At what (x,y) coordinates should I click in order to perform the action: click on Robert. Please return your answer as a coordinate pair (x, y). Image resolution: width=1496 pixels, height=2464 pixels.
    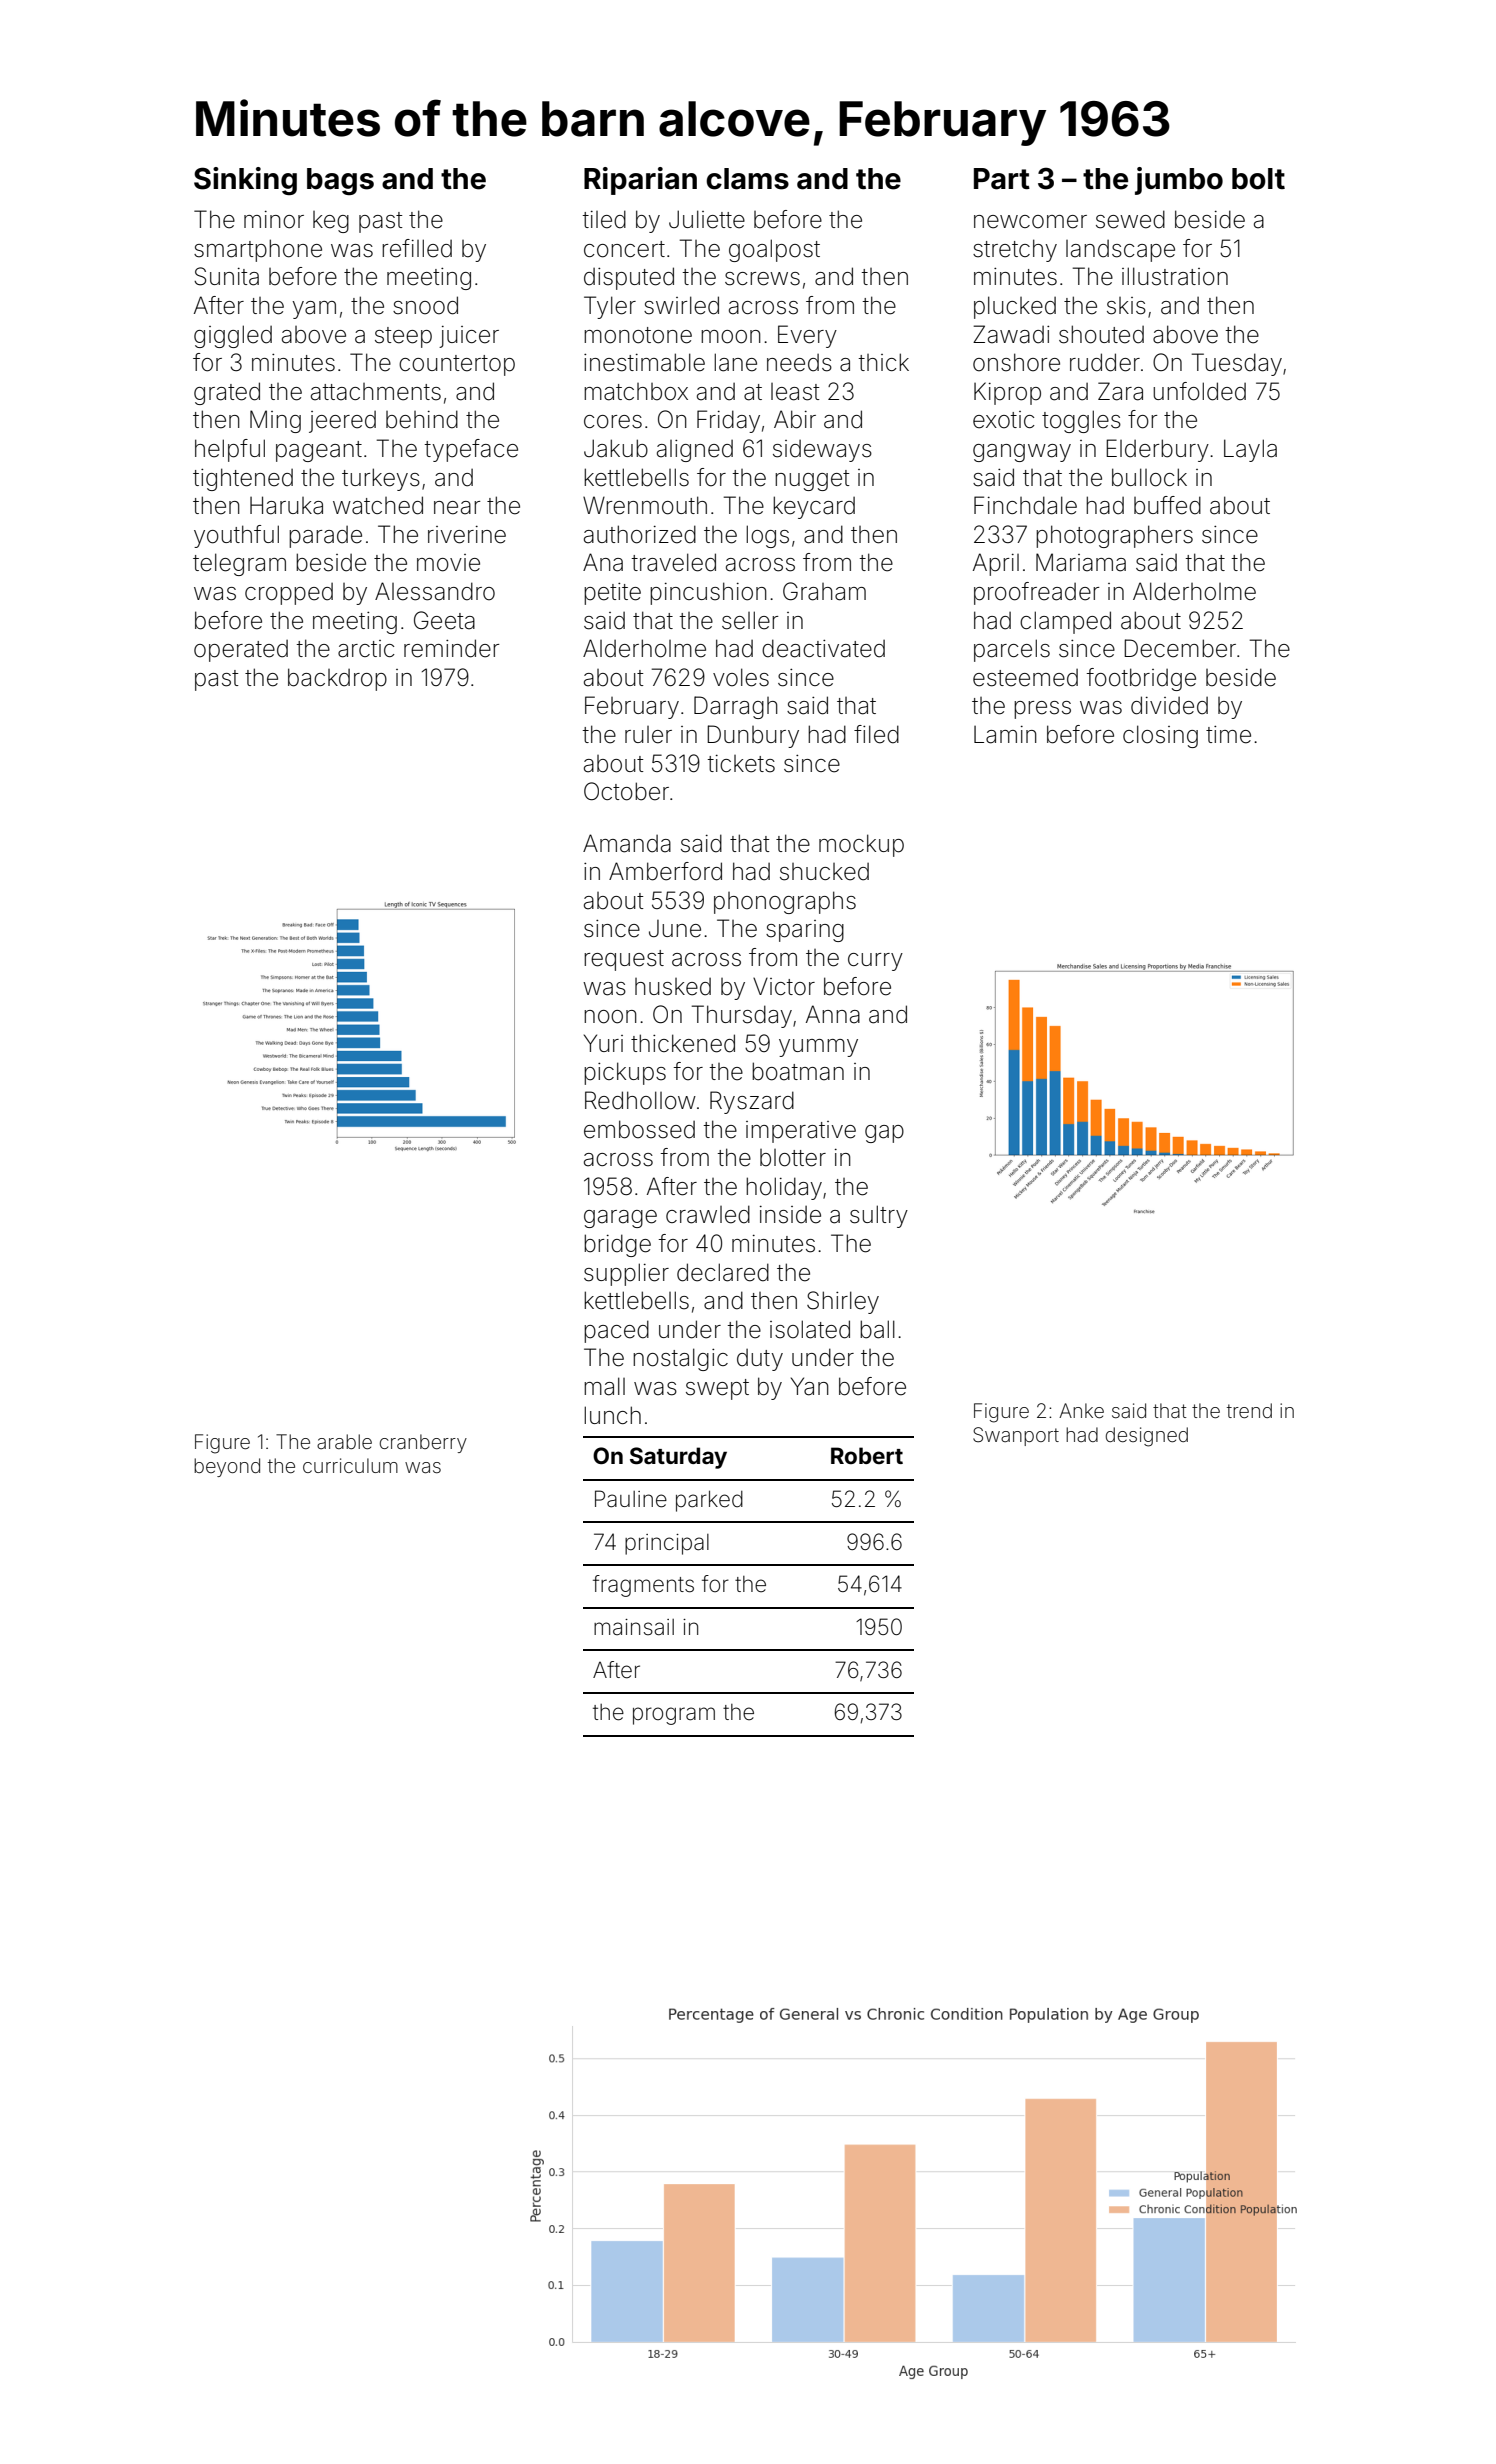
    Looking at the image, I should click on (867, 1455).
